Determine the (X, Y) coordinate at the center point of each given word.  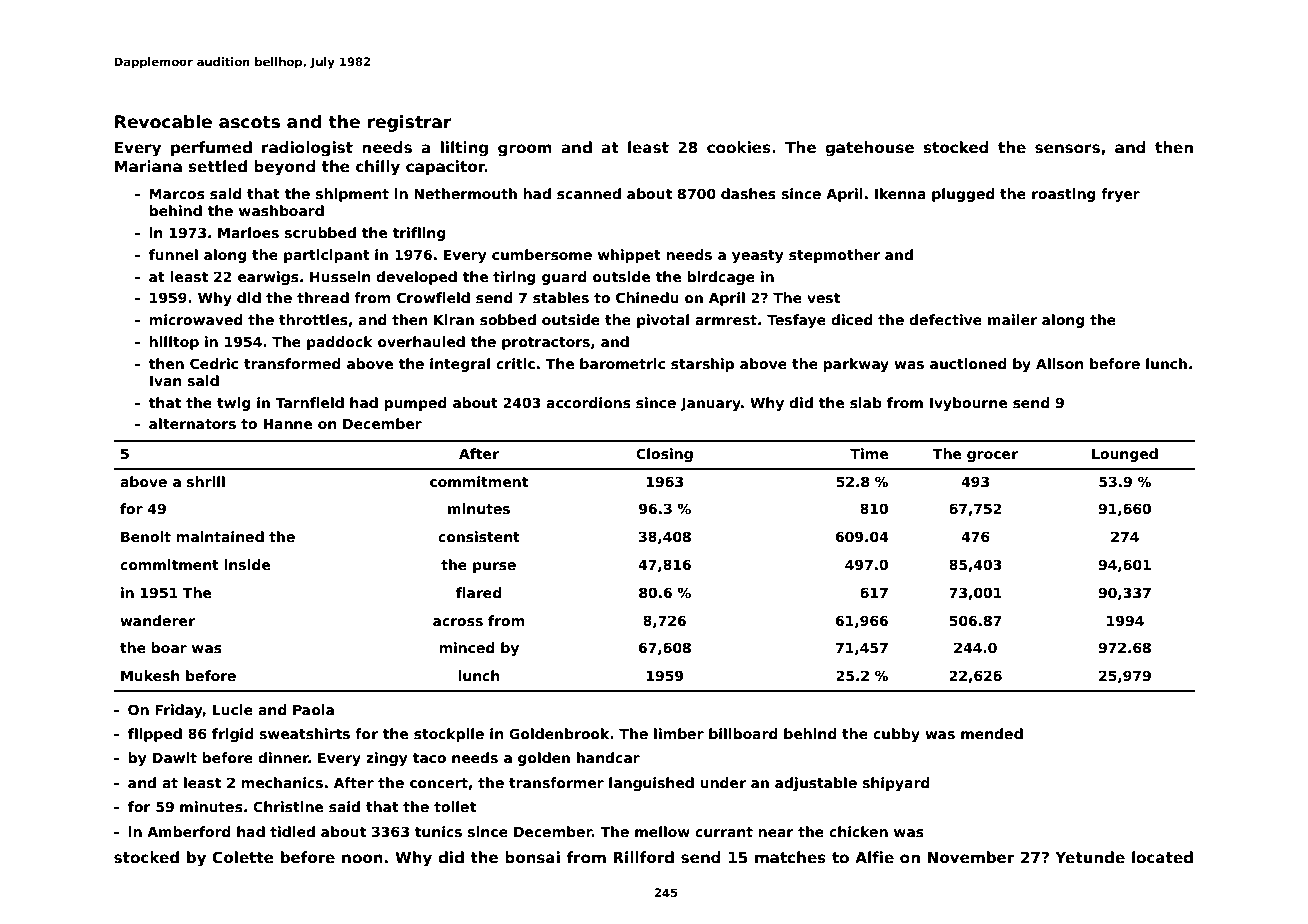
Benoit (146, 536)
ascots (249, 122)
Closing (664, 455)
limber (679, 733)
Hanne (288, 424)
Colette (243, 857)
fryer (1120, 195)
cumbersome (542, 254)
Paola (313, 709)
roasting (1063, 195)
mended (992, 733)
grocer (992, 456)
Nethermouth (465, 193)
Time (869, 453)
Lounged (1125, 455)
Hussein (340, 276)
